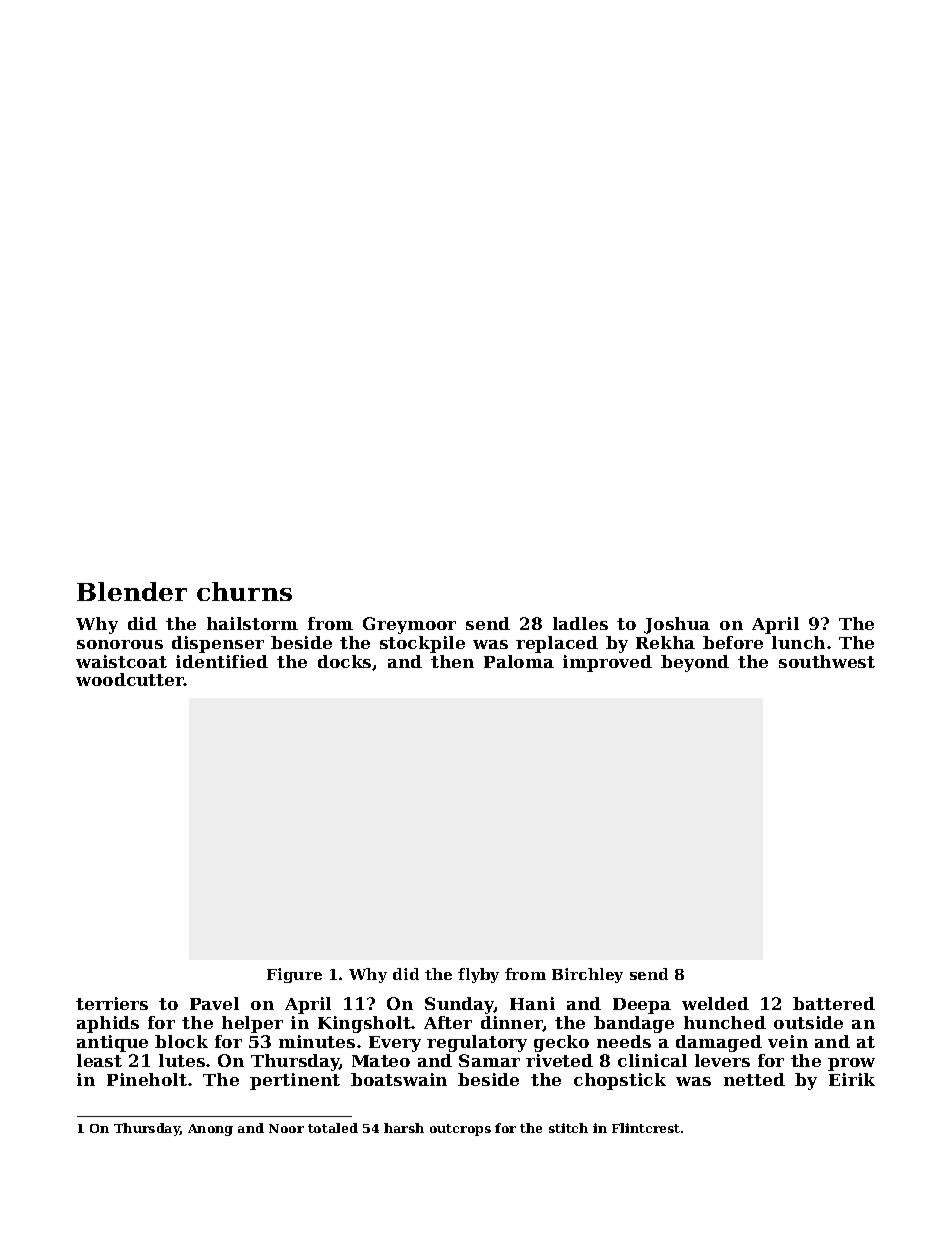 Image resolution: width=952 pixels, height=1233 pixels. I want to click on pertinent, so click(295, 1081).
